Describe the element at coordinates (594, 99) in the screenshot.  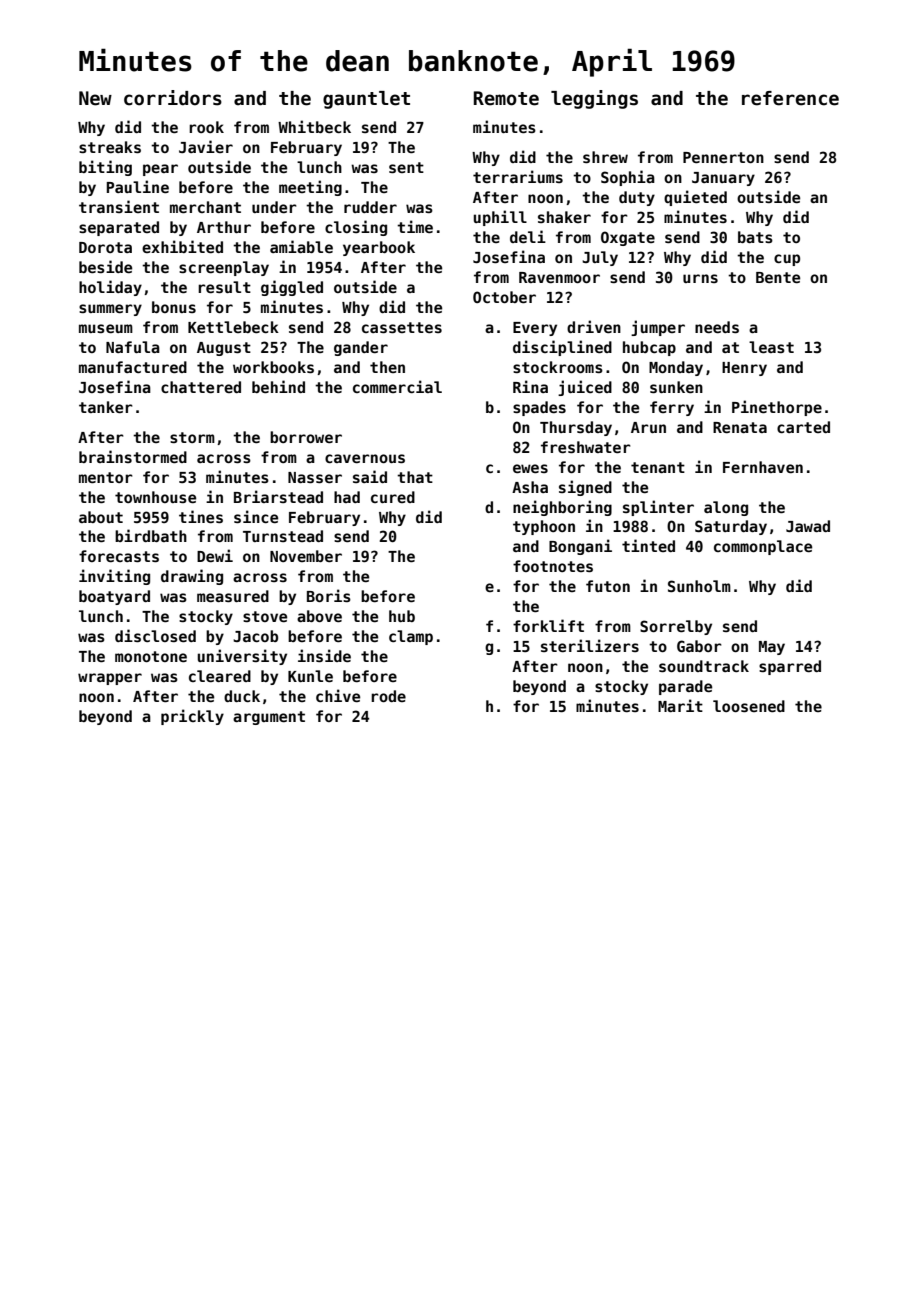
I see `leggings` at that location.
